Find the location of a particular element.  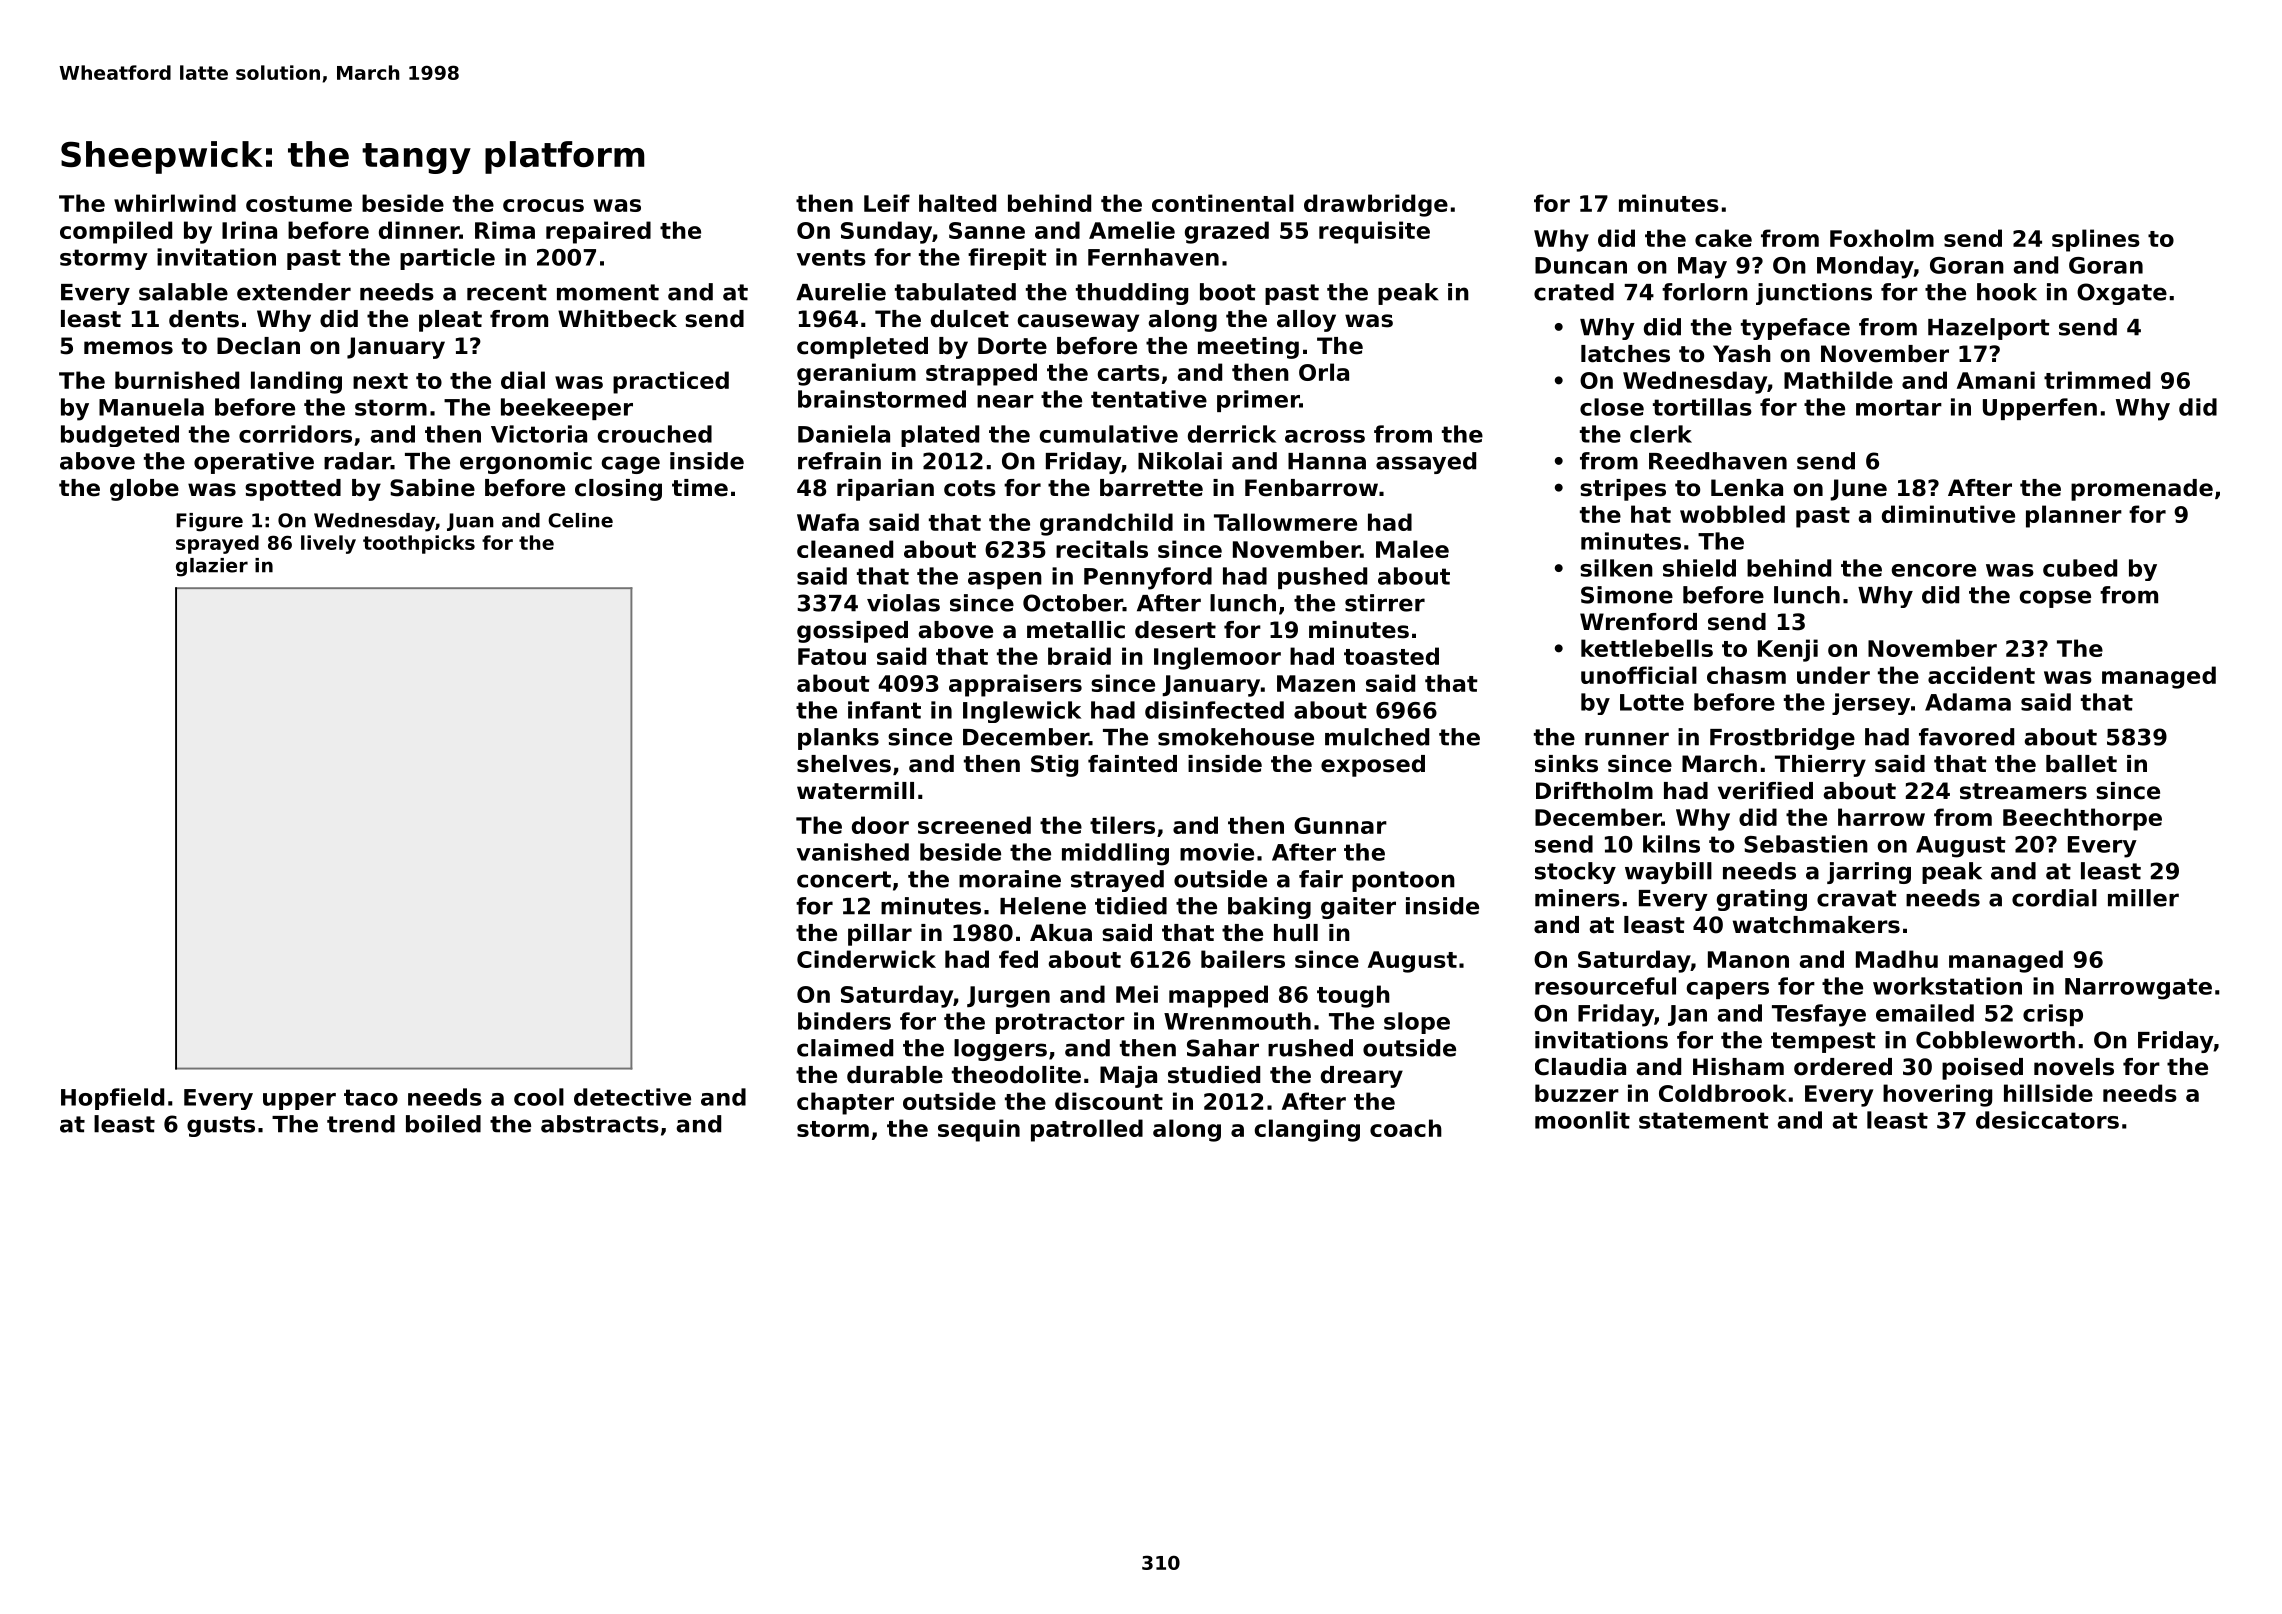

cumulative is located at coordinates (1108, 434).
